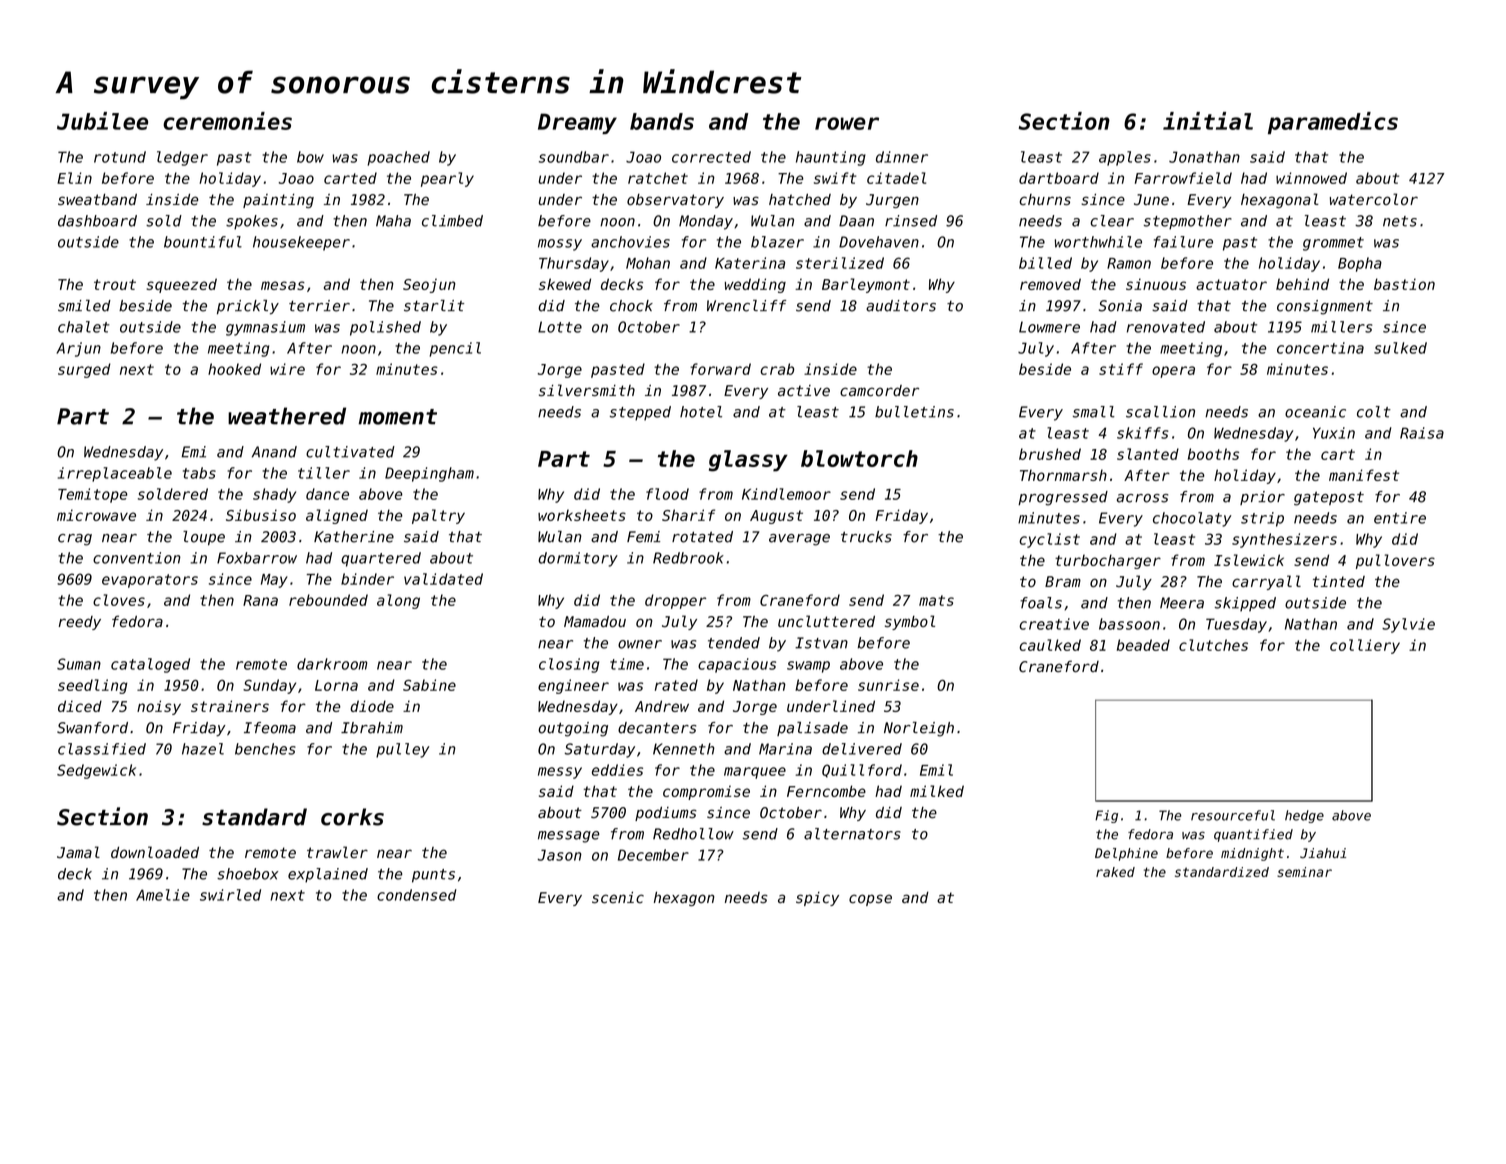 The height and width of the screenshot is (1164, 1506). Describe the element at coordinates (936, 770) in the screenshot. I see `Emil` at that location.
